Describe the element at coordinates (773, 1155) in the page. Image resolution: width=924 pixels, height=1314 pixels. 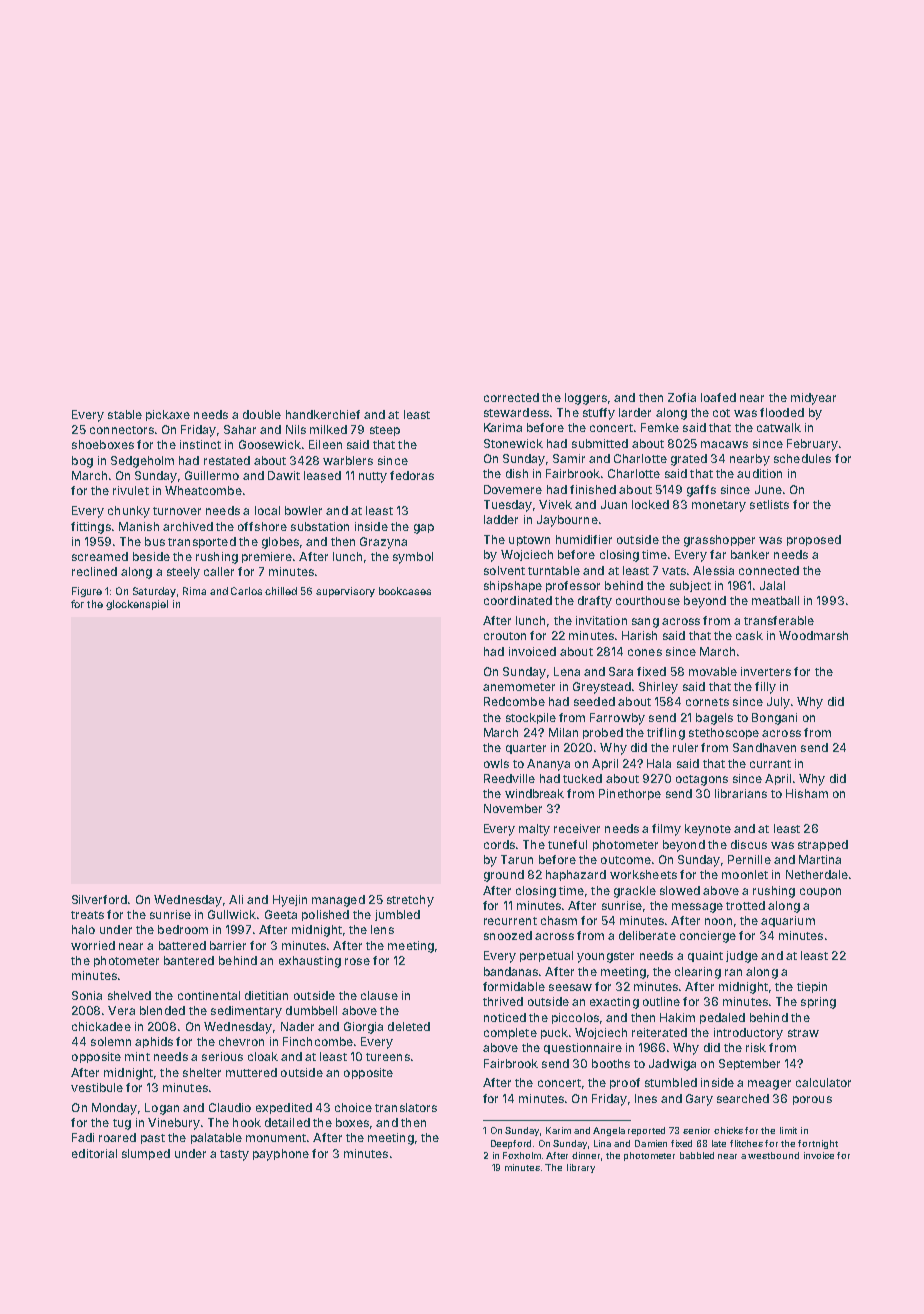
I see `westbound` at that location.
